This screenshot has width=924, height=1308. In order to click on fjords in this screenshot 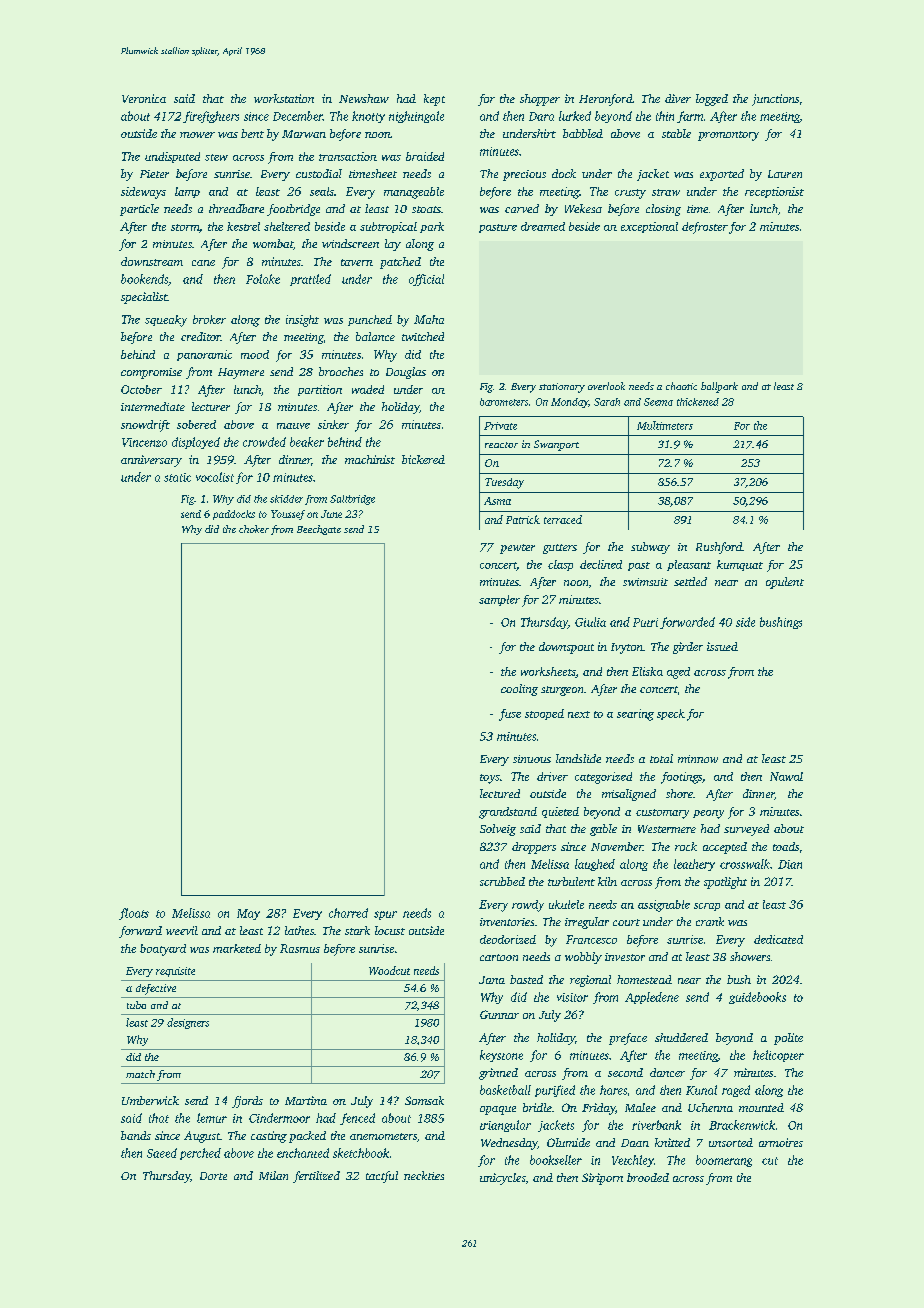, I will do `click(247, 1102)`.
